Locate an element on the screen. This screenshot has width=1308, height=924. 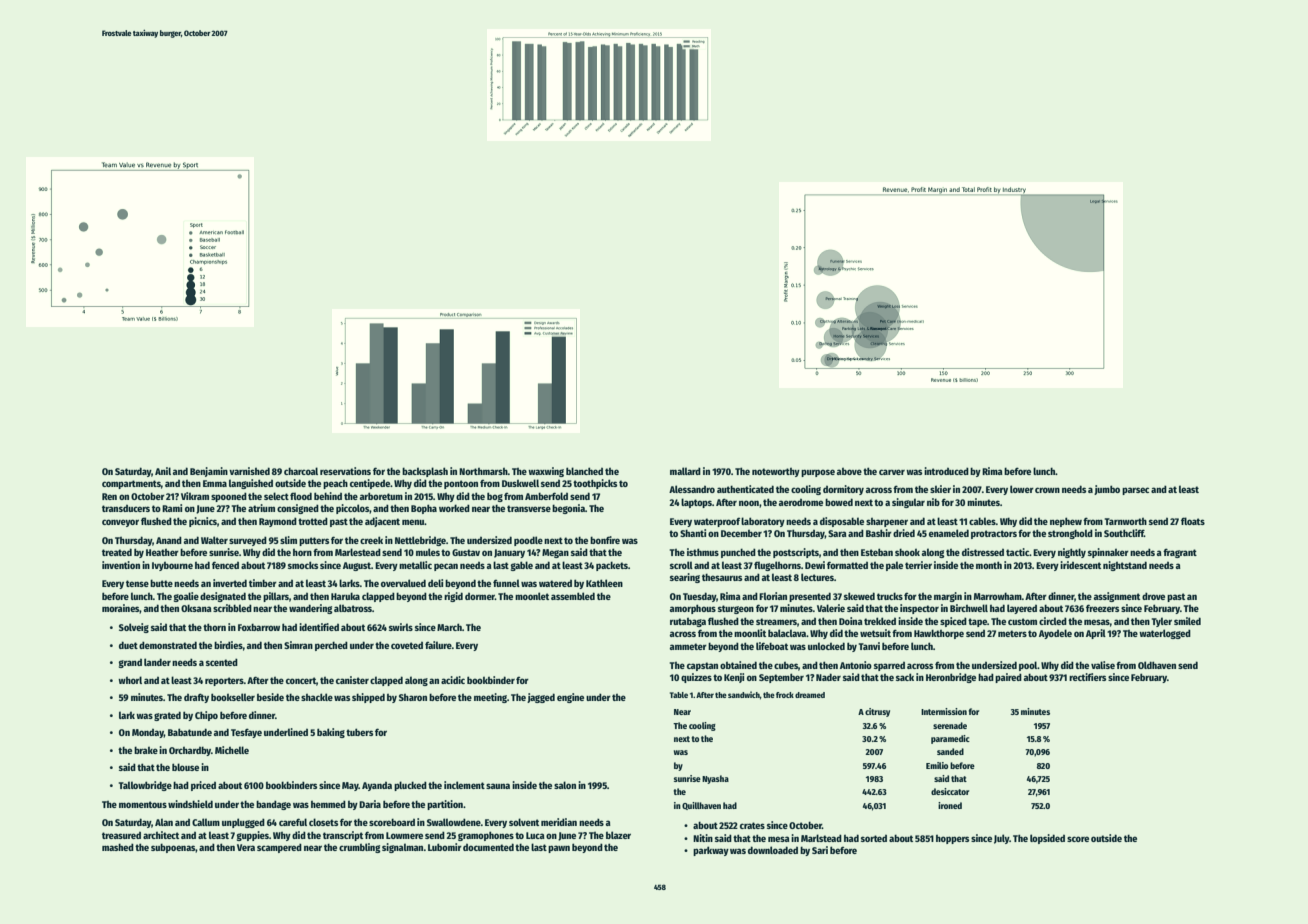
duet is located at coordinates (128, 645).
